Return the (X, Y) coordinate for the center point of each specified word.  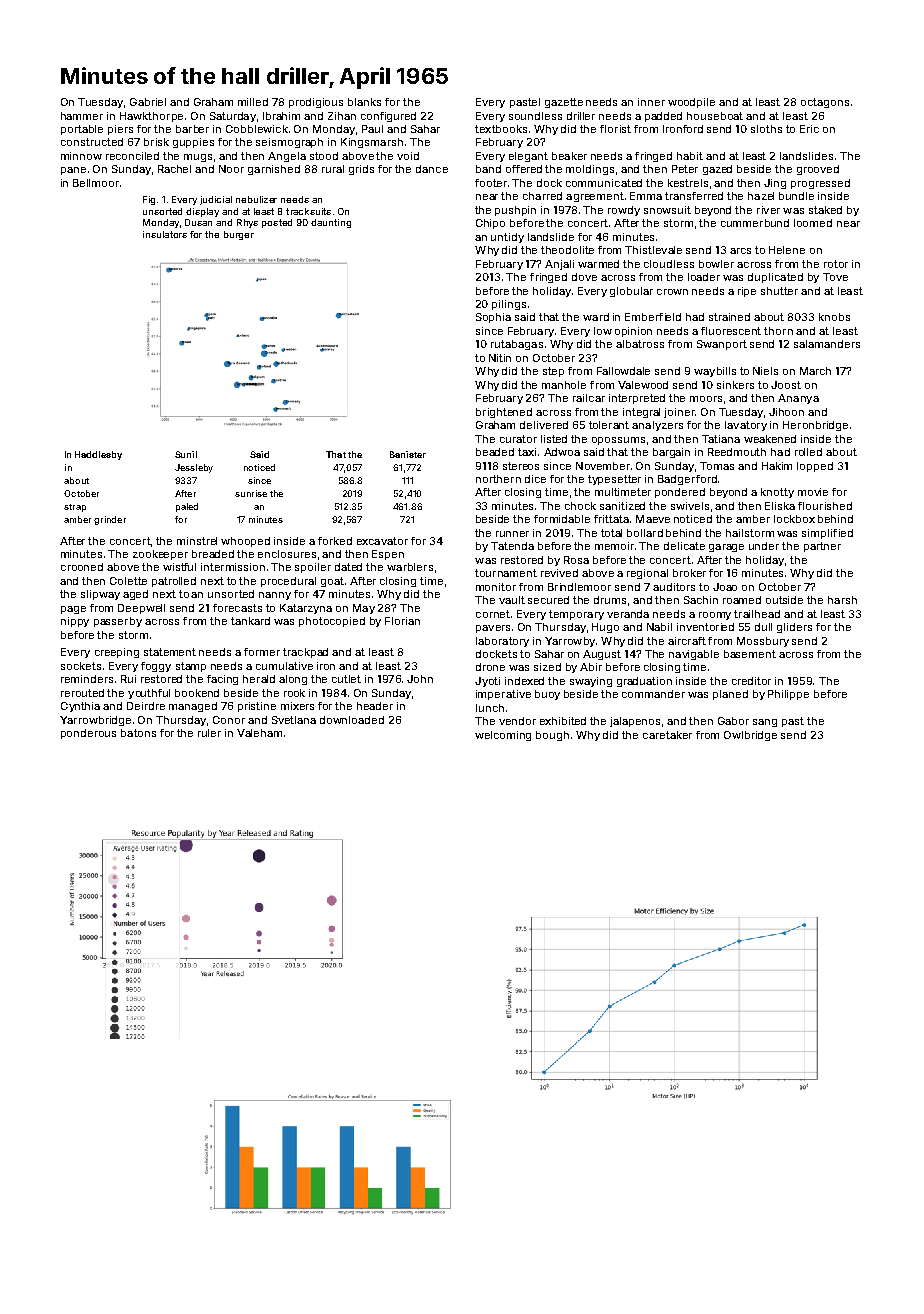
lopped (815, 467)
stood (324, 156)
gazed (717, 170)
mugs (198, 158)
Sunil (186, 454)
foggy (156, 667)
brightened (504, 413)
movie (813, 492)
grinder (110, 520)
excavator (382, 541)
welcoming (503, 736)
